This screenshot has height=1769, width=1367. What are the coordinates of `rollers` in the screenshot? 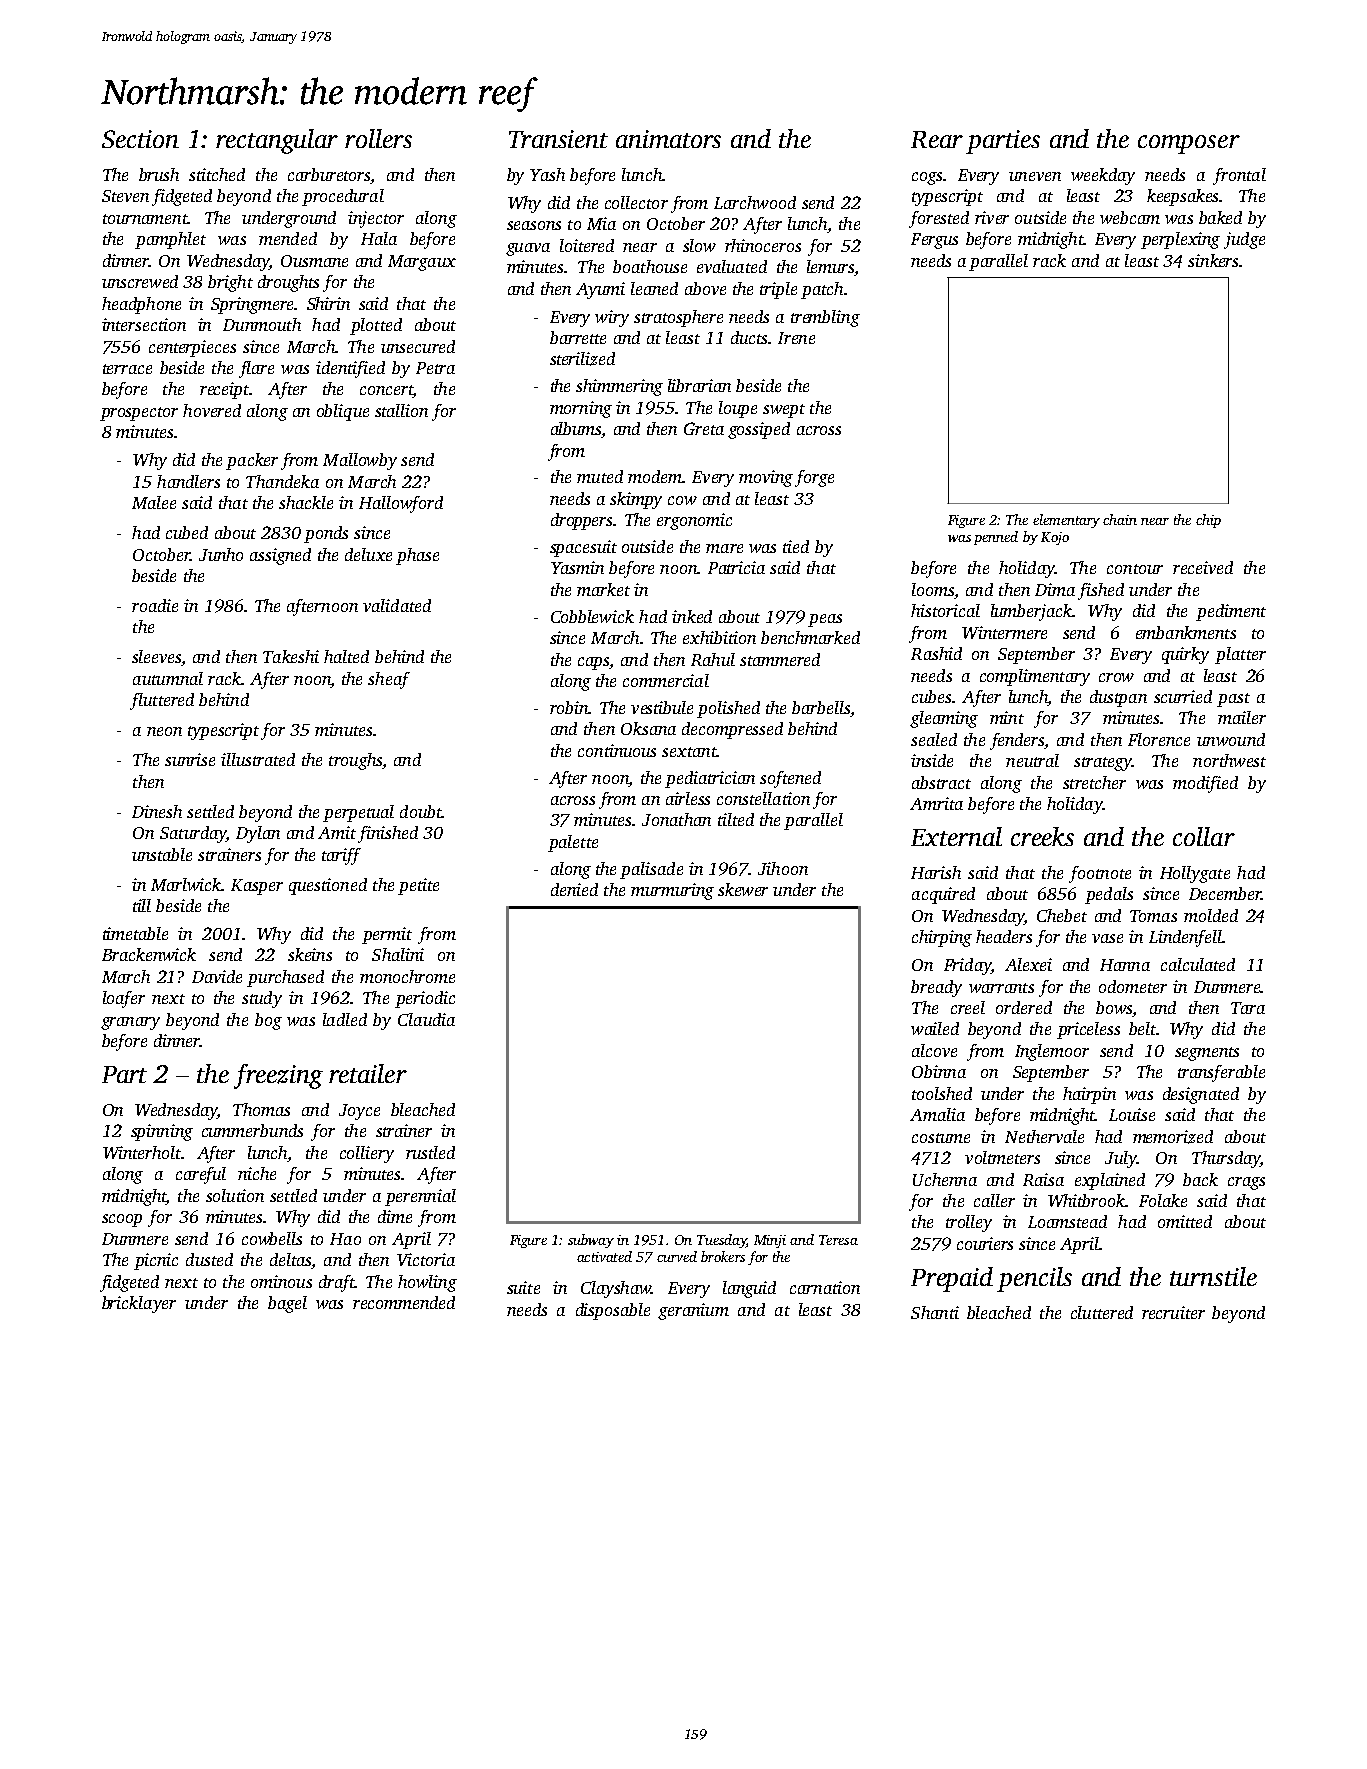 It's located at (378, 138).
